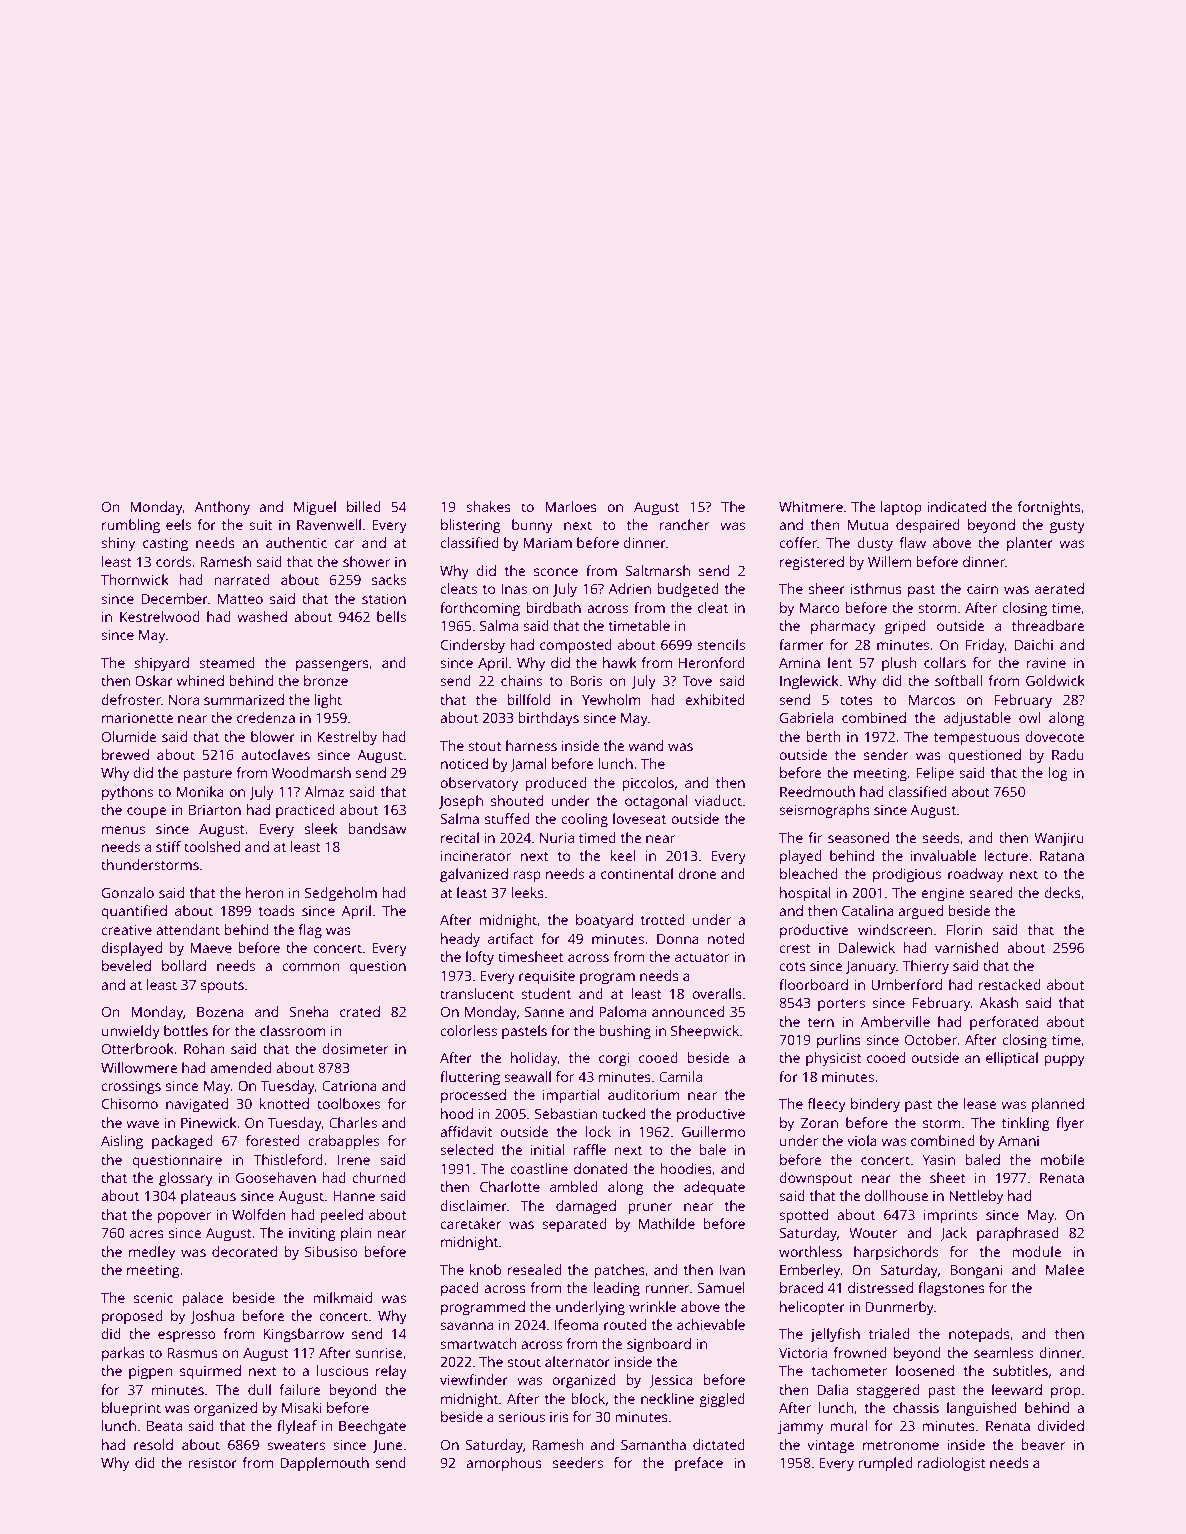 The height and width of the screenshot is (1534, 1186). Describe the element at coordinates (977, 719) in the screenshot. I see `adjustable` at that location.
